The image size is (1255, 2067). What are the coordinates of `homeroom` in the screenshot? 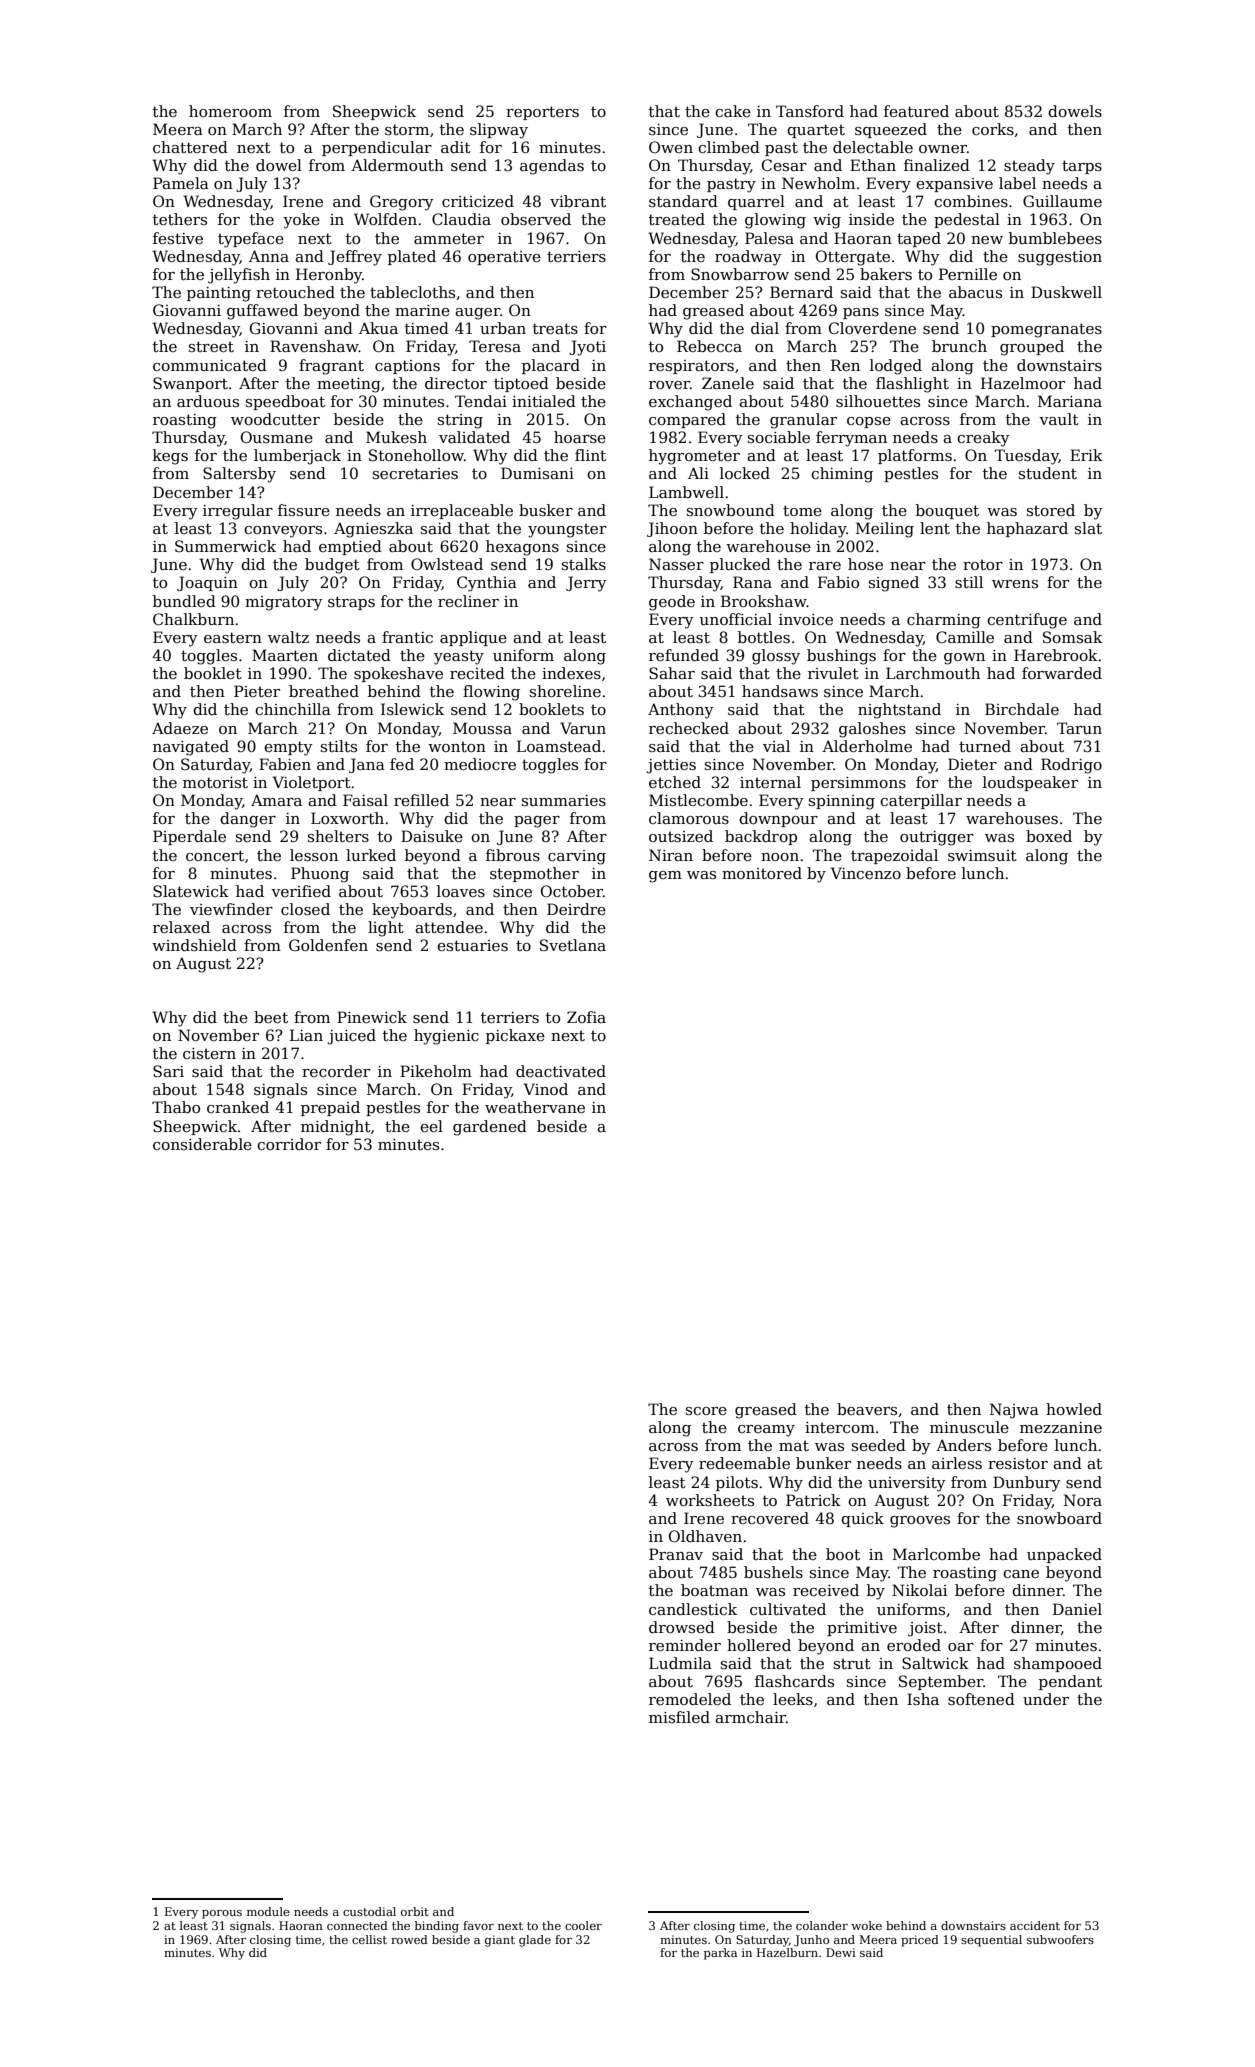 It's located at (230, 111).
